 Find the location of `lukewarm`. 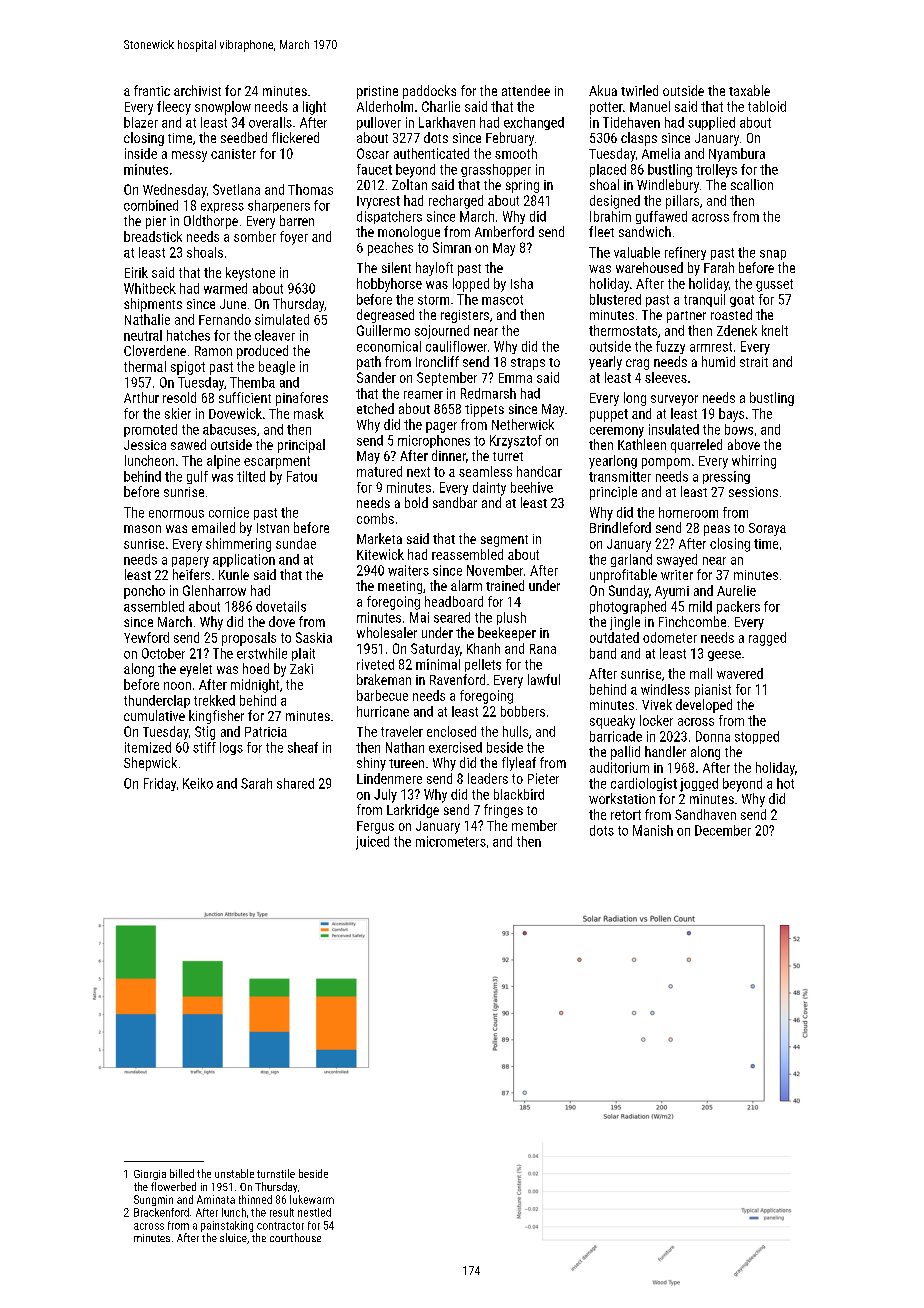

lukewarm is located at coordinates (312, 1199).
